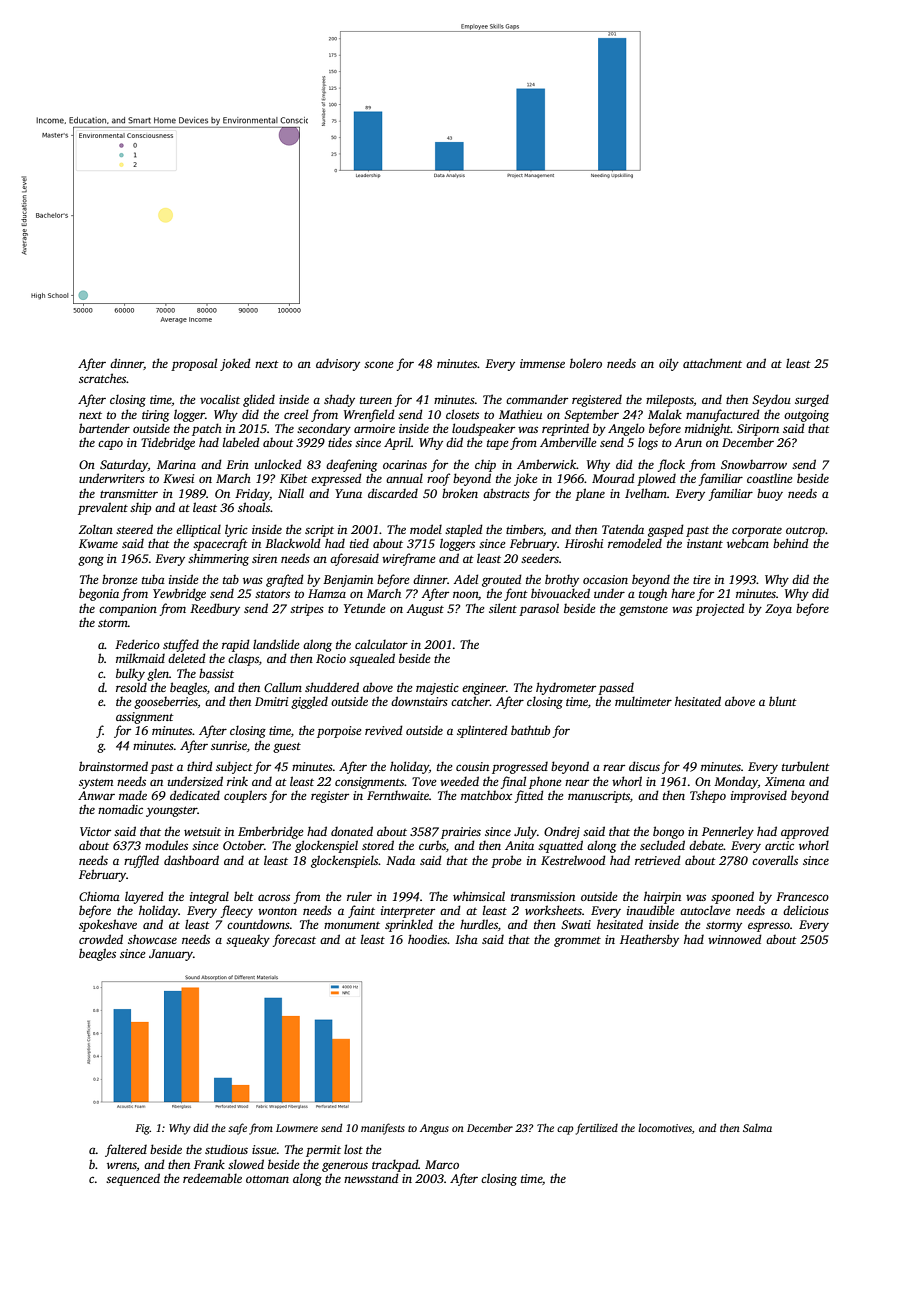 The width and height of the screenshot is (908, 1316). I want to click on advisory, so click(338, 364).
